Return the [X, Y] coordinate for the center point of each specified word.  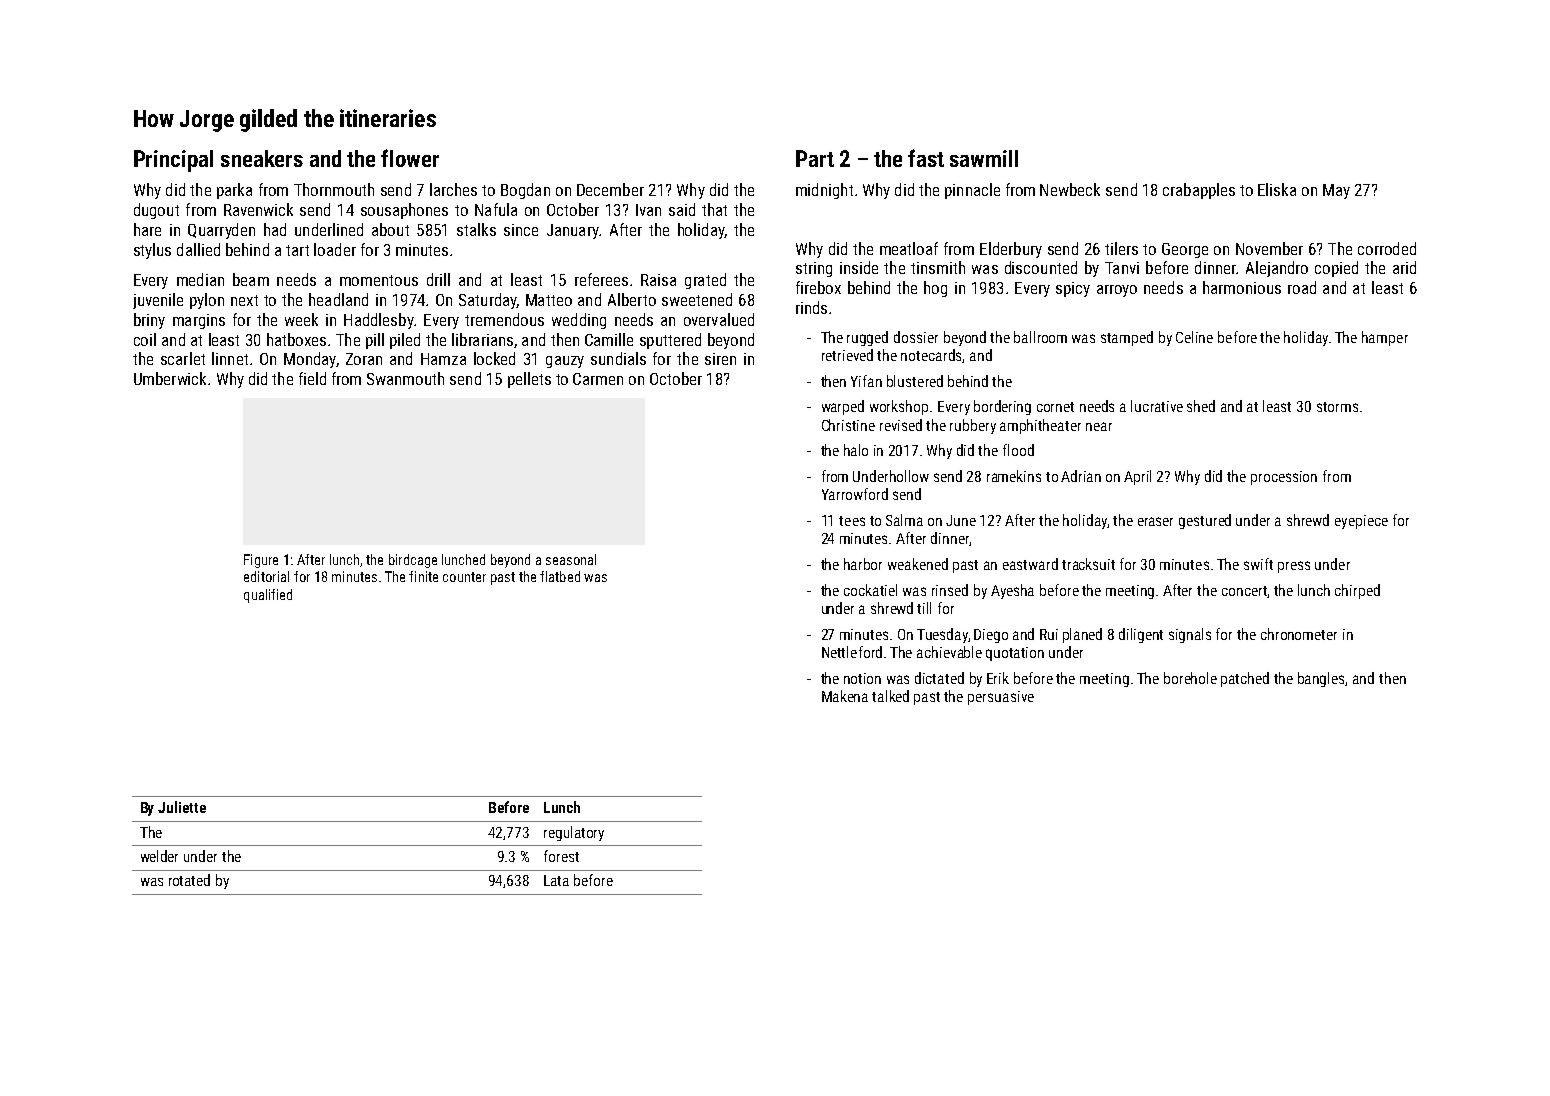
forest [561, 856]
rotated [189, 880]
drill [438, 279]
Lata [556, 880]
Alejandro [1277, 269]
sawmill [984, 158]
